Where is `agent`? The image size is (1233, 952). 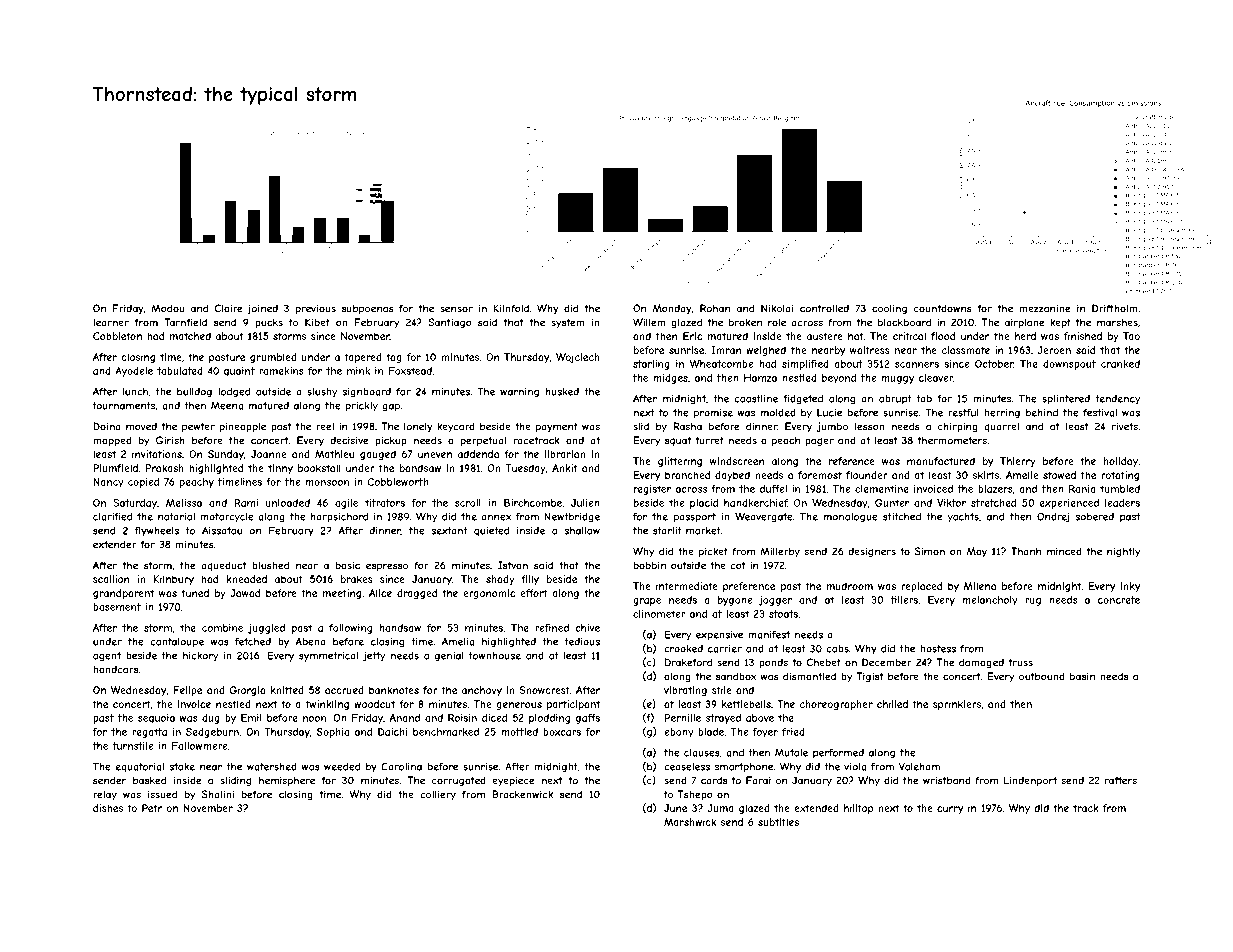 agent is located at coordinates (107, 657).
